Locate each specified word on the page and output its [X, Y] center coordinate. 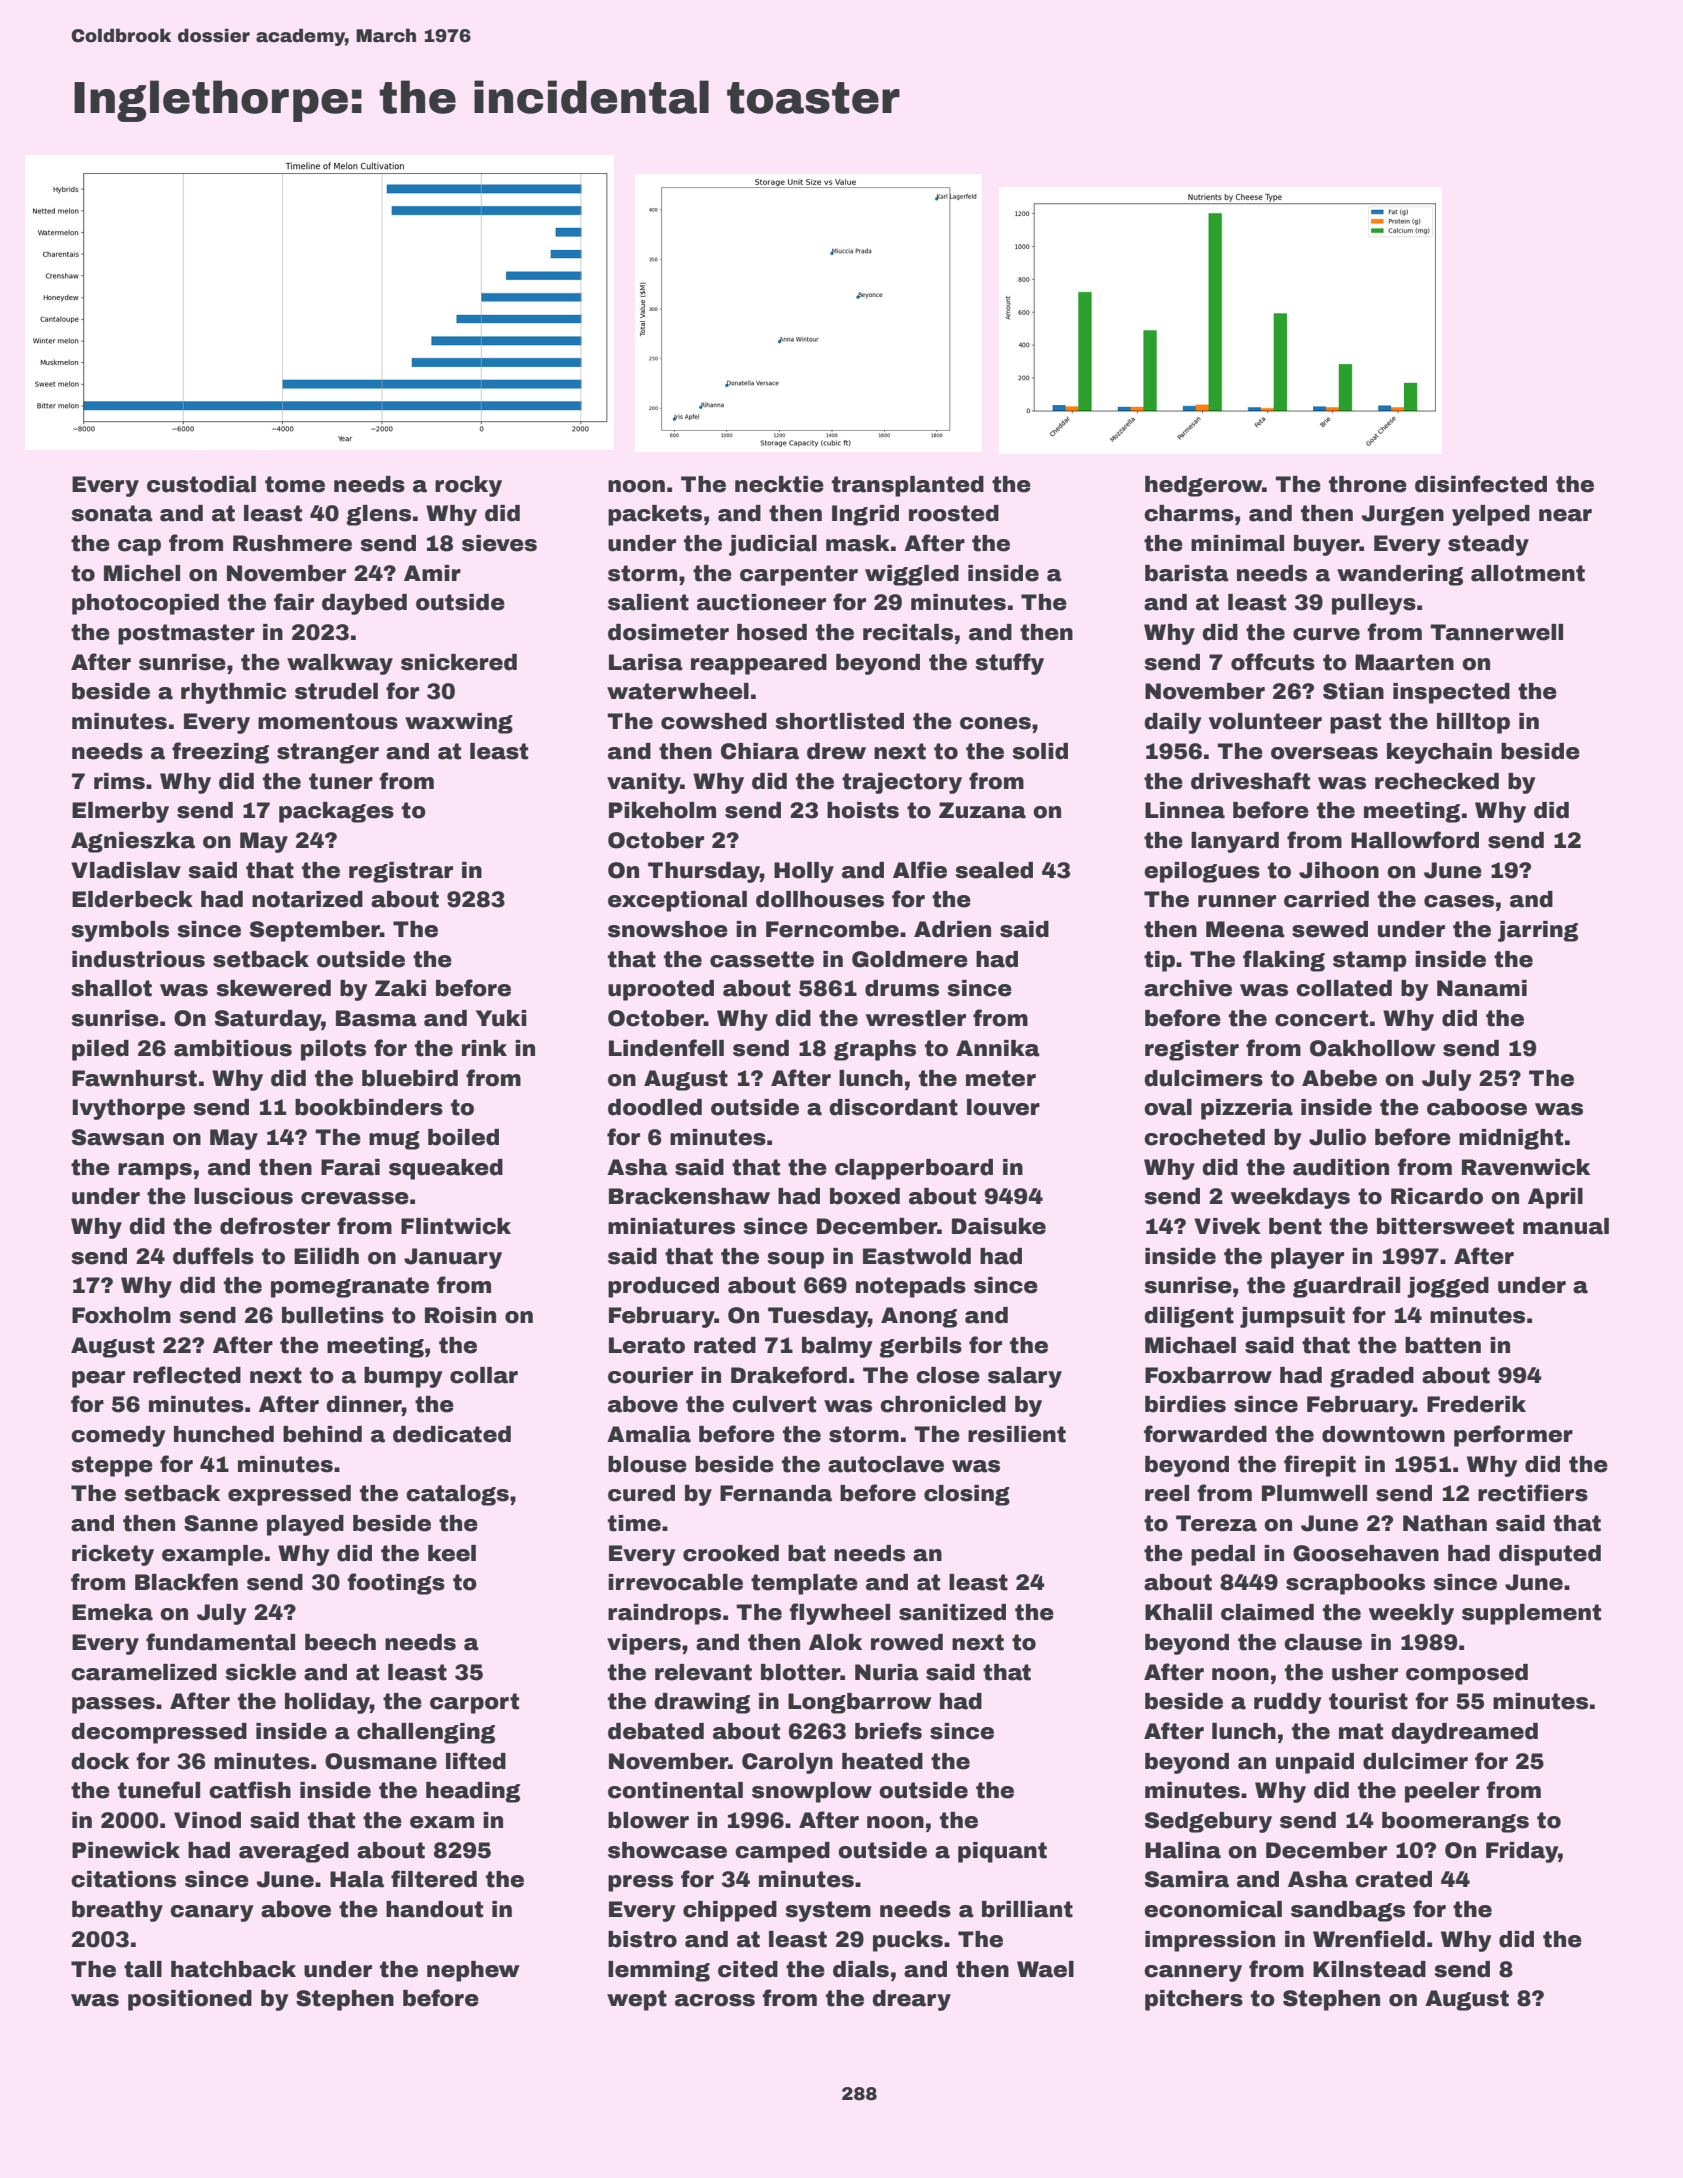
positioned [190, 2000]
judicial [773, 545]
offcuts [1273, 662]
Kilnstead [1369, 1969]
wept [637, 2000]
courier [650, 1375]
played [305, 1525]
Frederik [1476, 1404]
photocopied [145, 604]
